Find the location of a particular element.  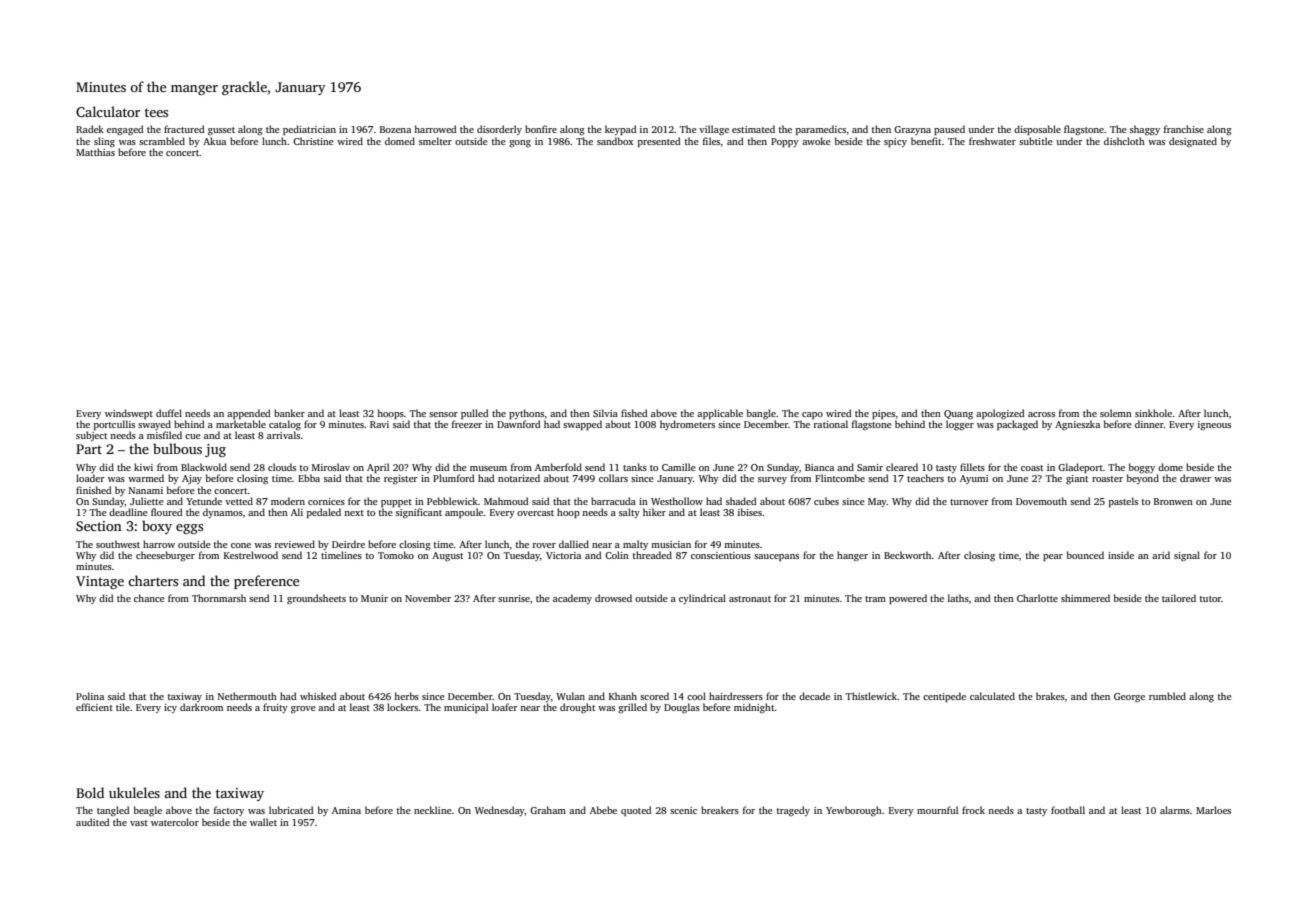

Poppy is located at coordinates (785, 142).
